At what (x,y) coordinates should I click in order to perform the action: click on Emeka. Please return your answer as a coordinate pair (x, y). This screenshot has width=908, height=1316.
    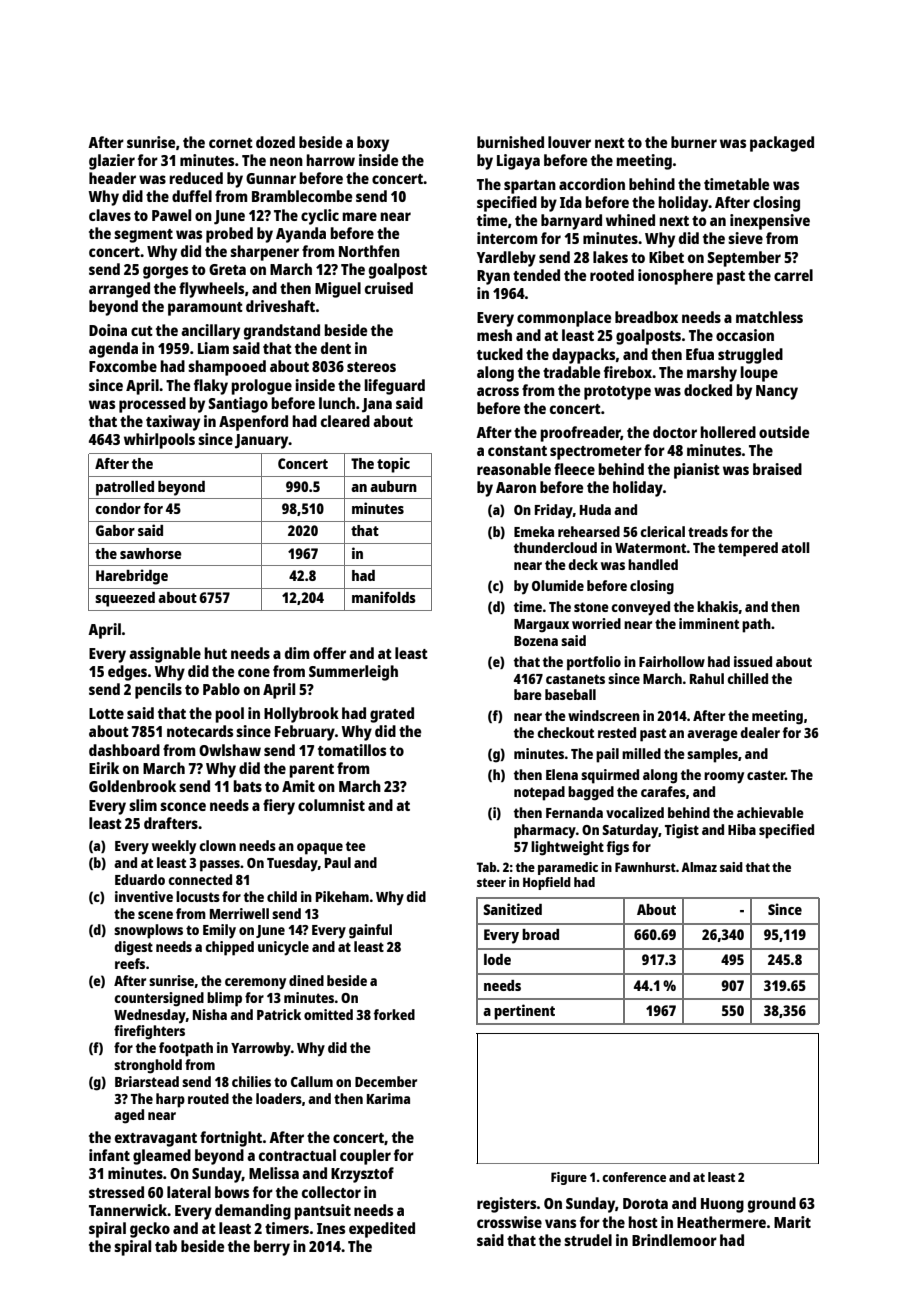
    Looking at the image, I should click on (534, 531).
